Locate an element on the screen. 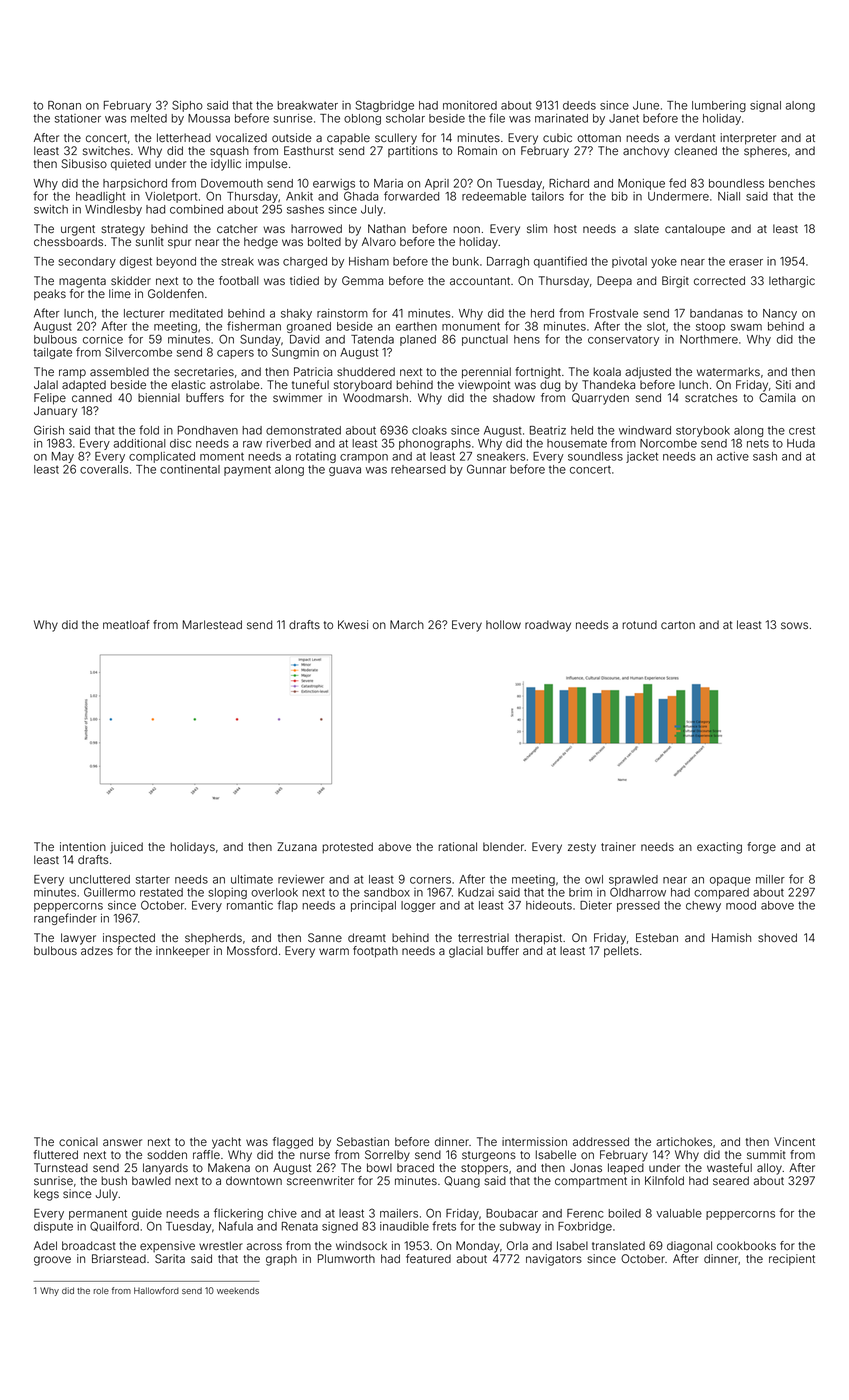 This screenshot has width=849, height=1400. Girish is located at coordinates (49, 430).
